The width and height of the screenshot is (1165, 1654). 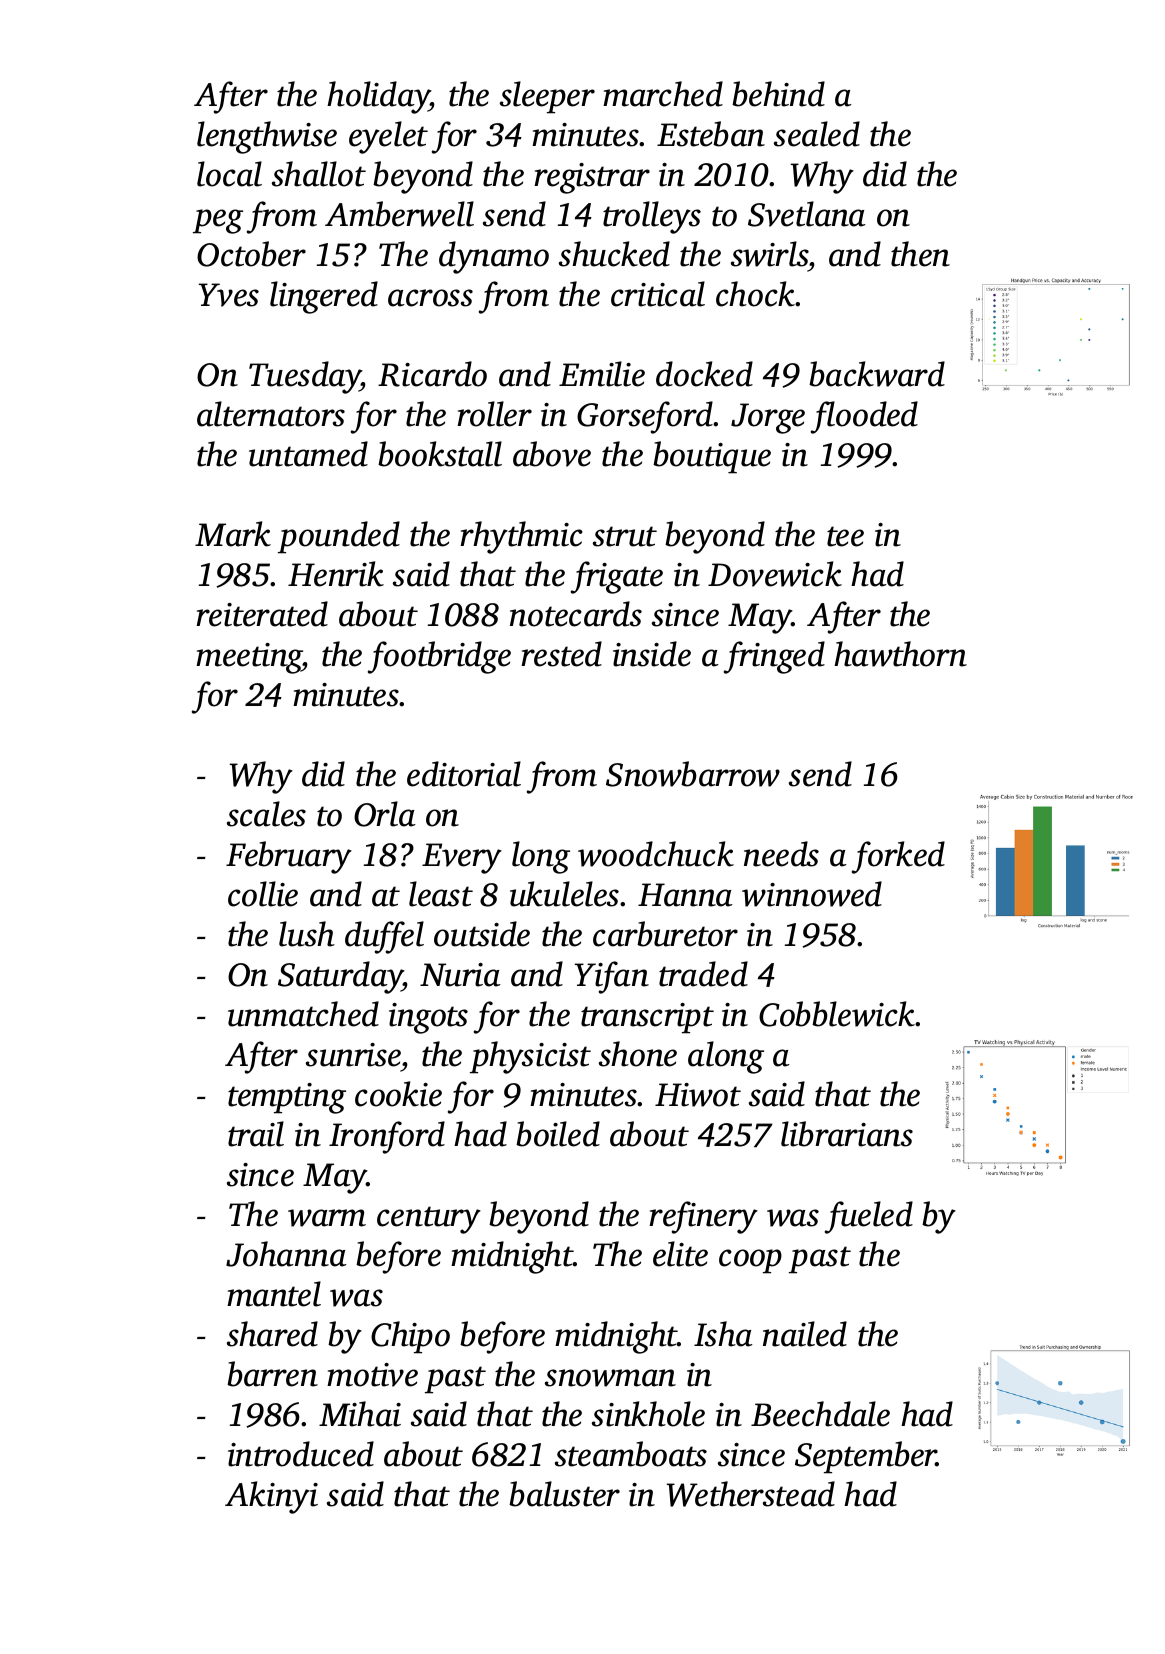 What do you see at coordinates (372, 1375) in the screenshot?
I see `motive` at bounding box center [372, 1375].
